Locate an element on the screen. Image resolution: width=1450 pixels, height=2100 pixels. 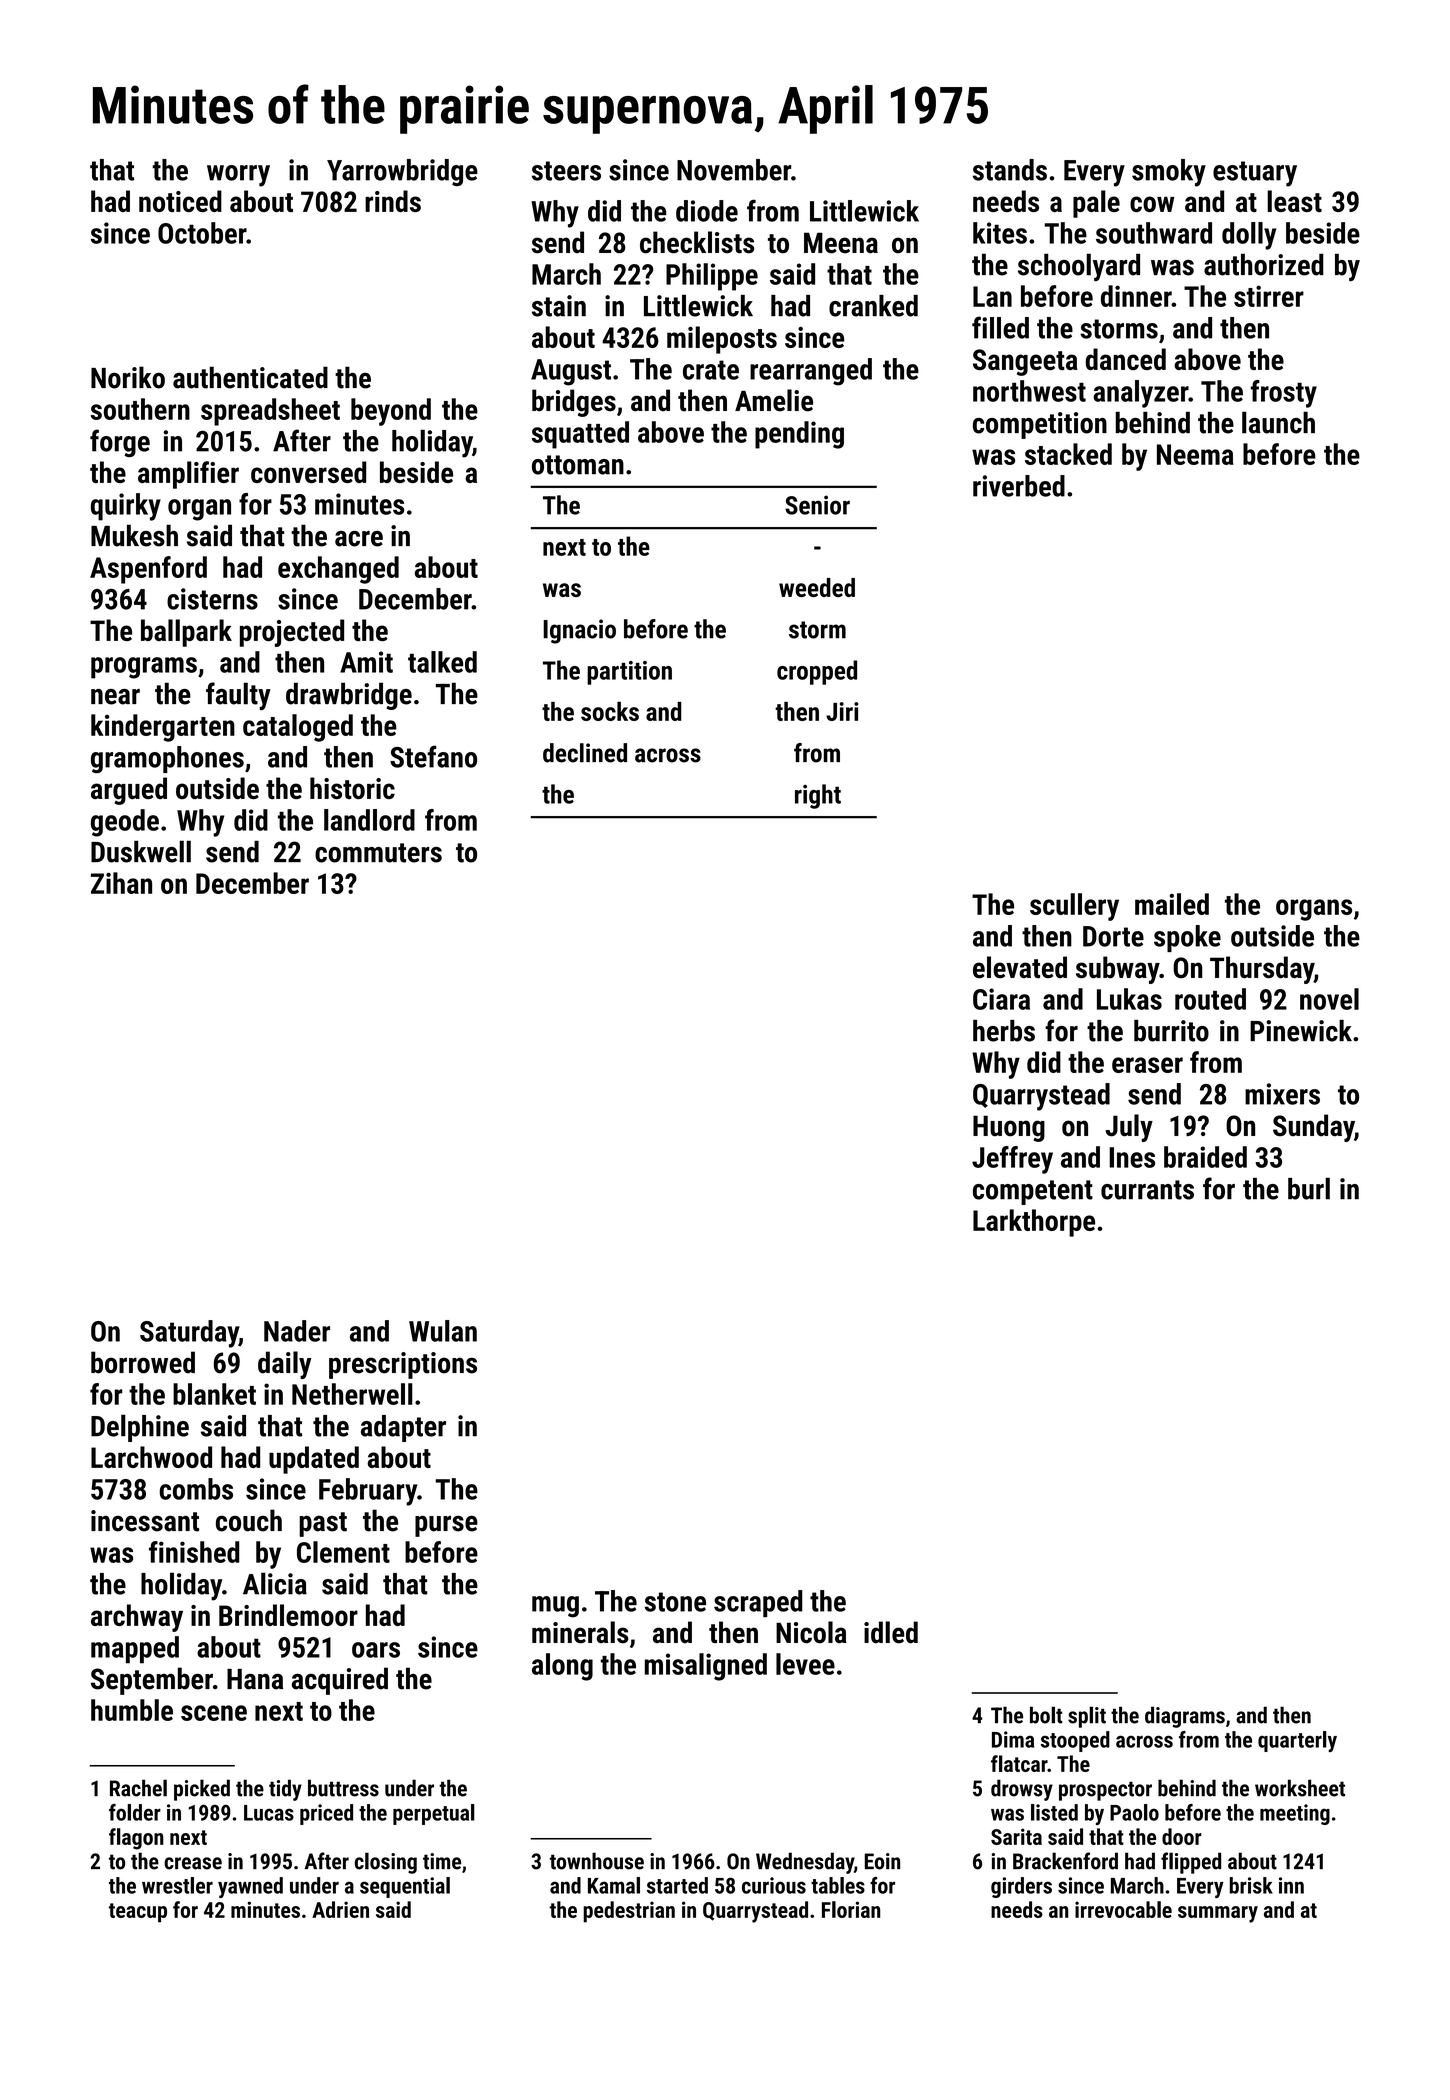
Ciara is located at coordinates (1001, 999).
